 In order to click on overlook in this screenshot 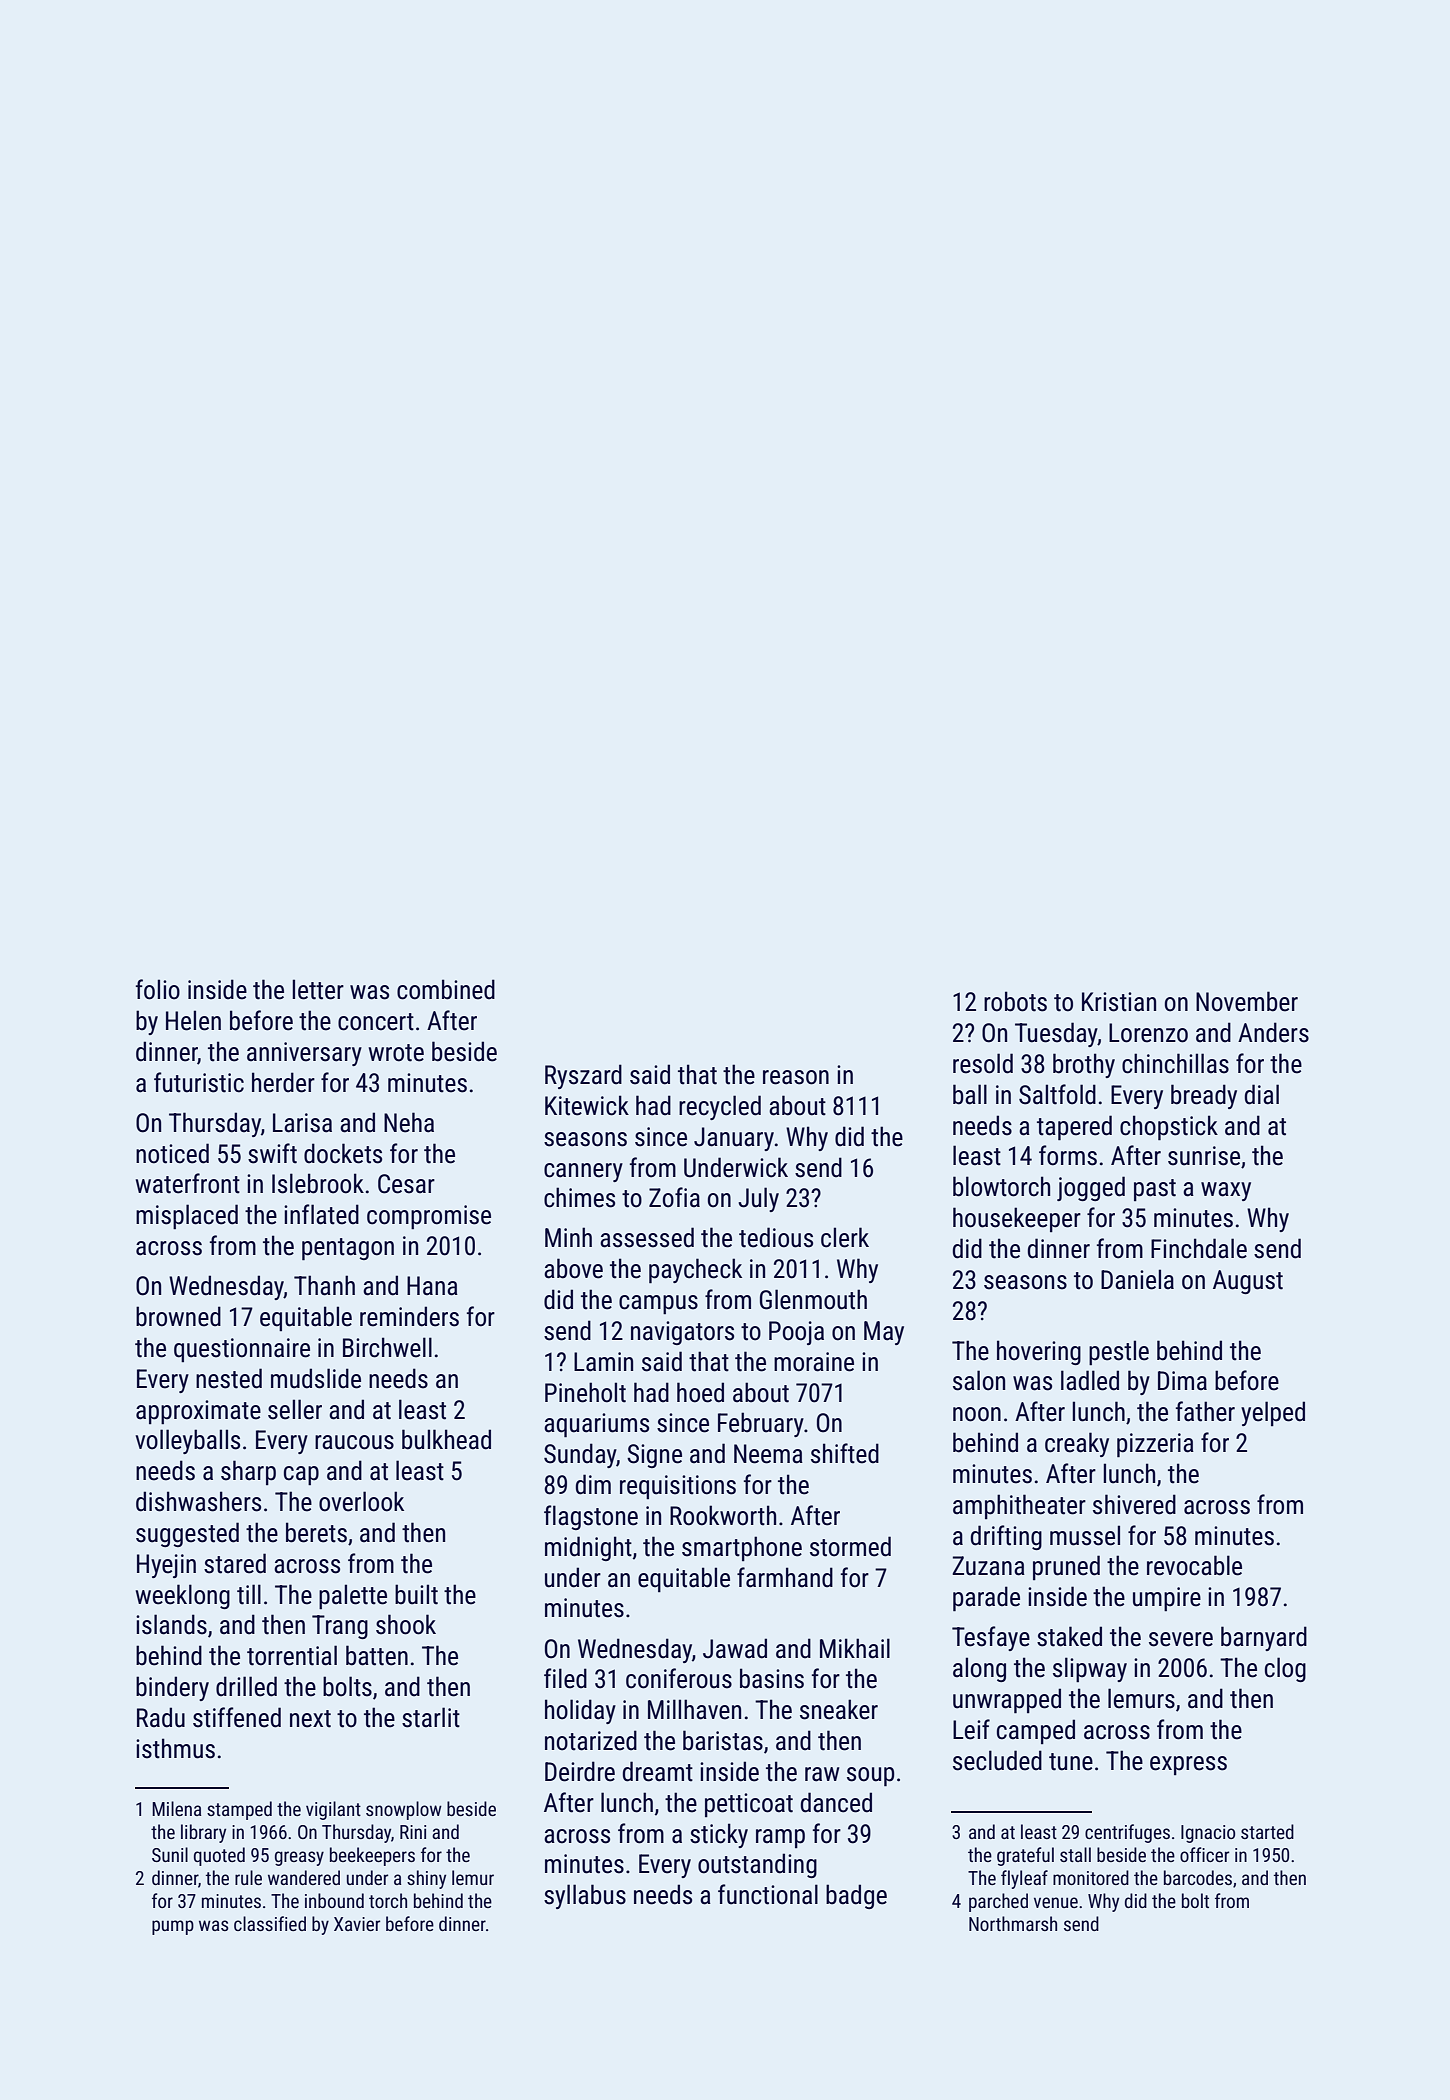, I will do `click(361, 1501)`.
